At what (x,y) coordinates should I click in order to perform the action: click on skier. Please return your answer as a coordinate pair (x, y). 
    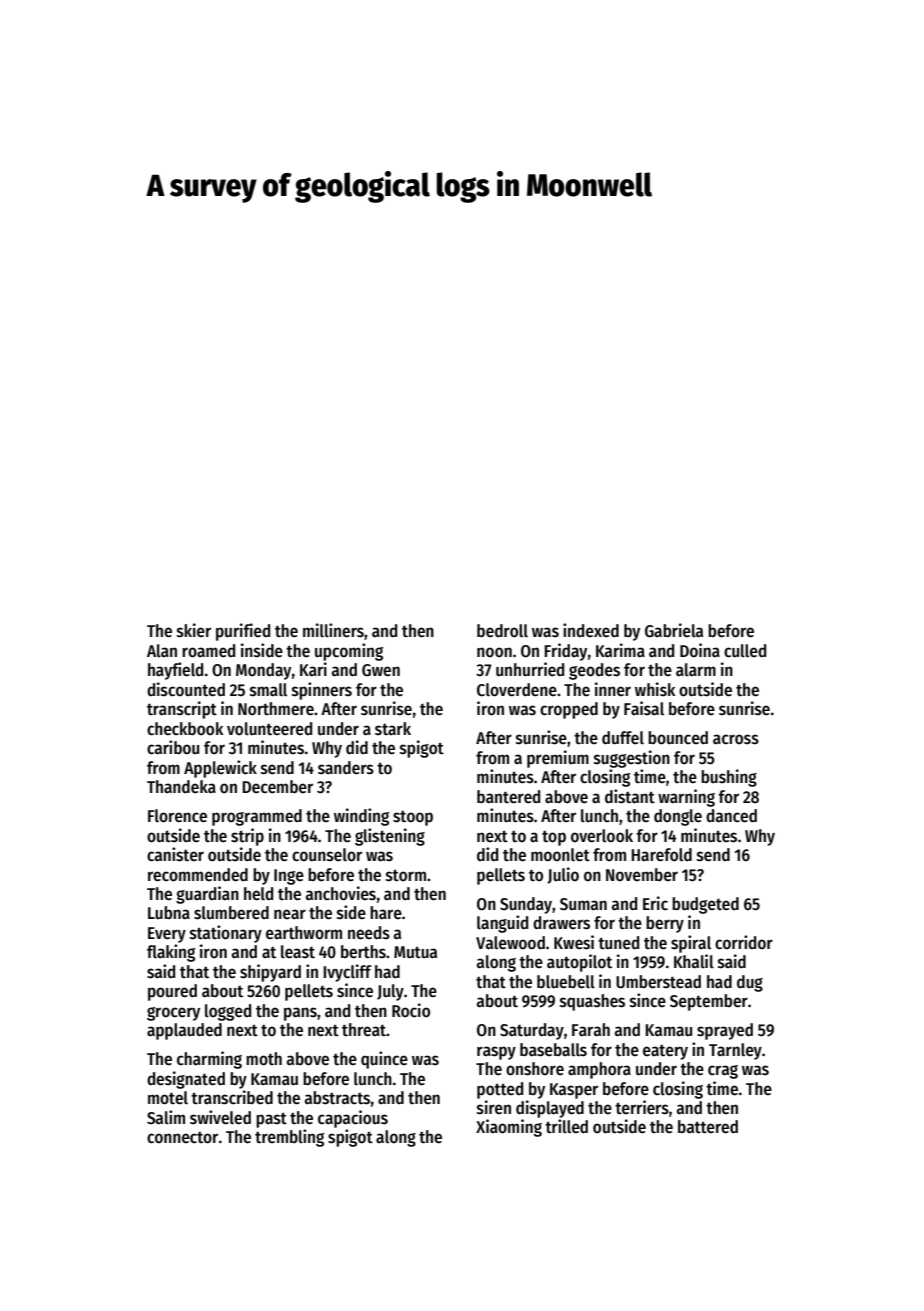
    Looking at the image, I should click on (194, 630).
